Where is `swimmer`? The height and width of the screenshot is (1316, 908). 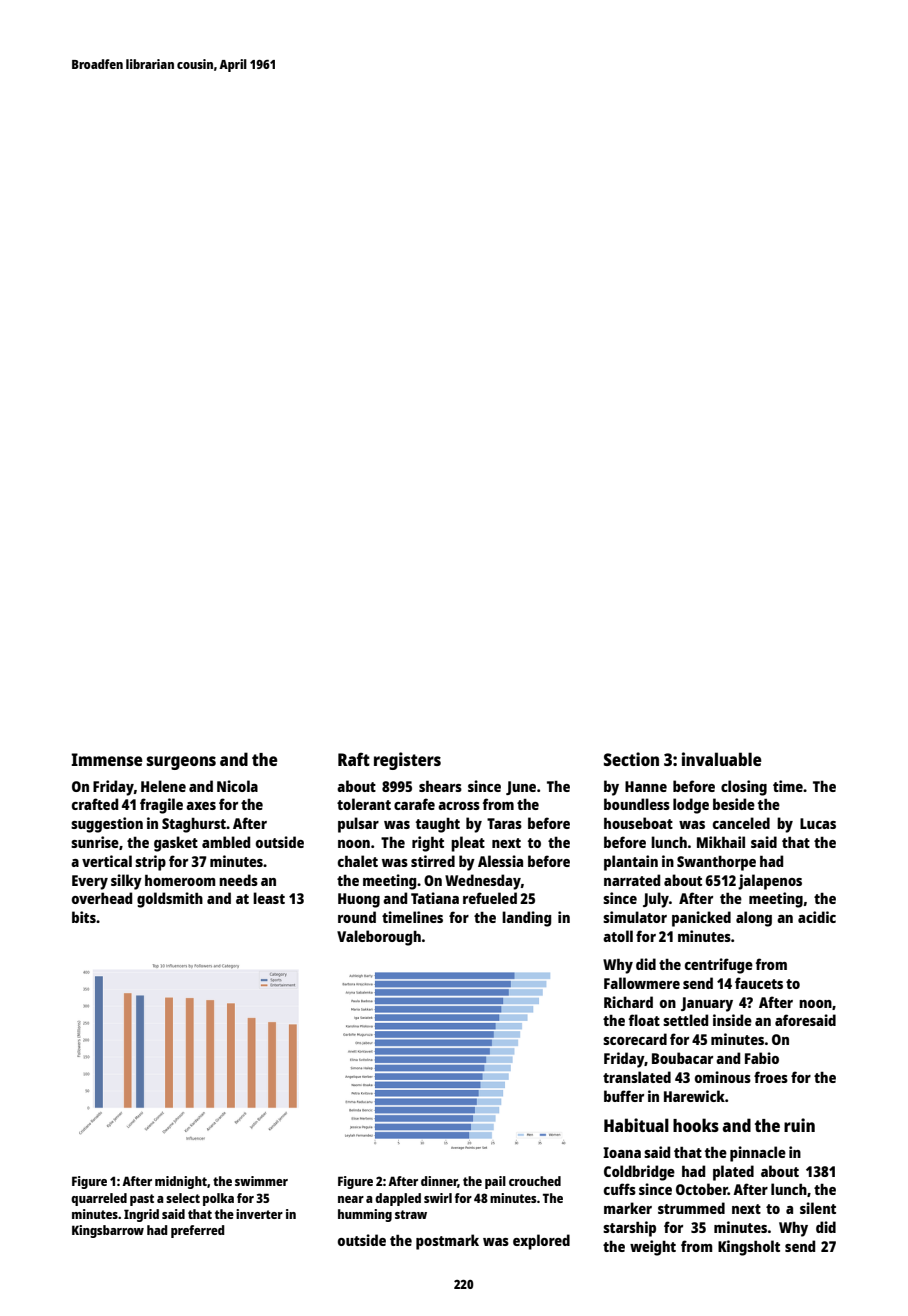 swimmer is located at coordinates (261, 1181).
